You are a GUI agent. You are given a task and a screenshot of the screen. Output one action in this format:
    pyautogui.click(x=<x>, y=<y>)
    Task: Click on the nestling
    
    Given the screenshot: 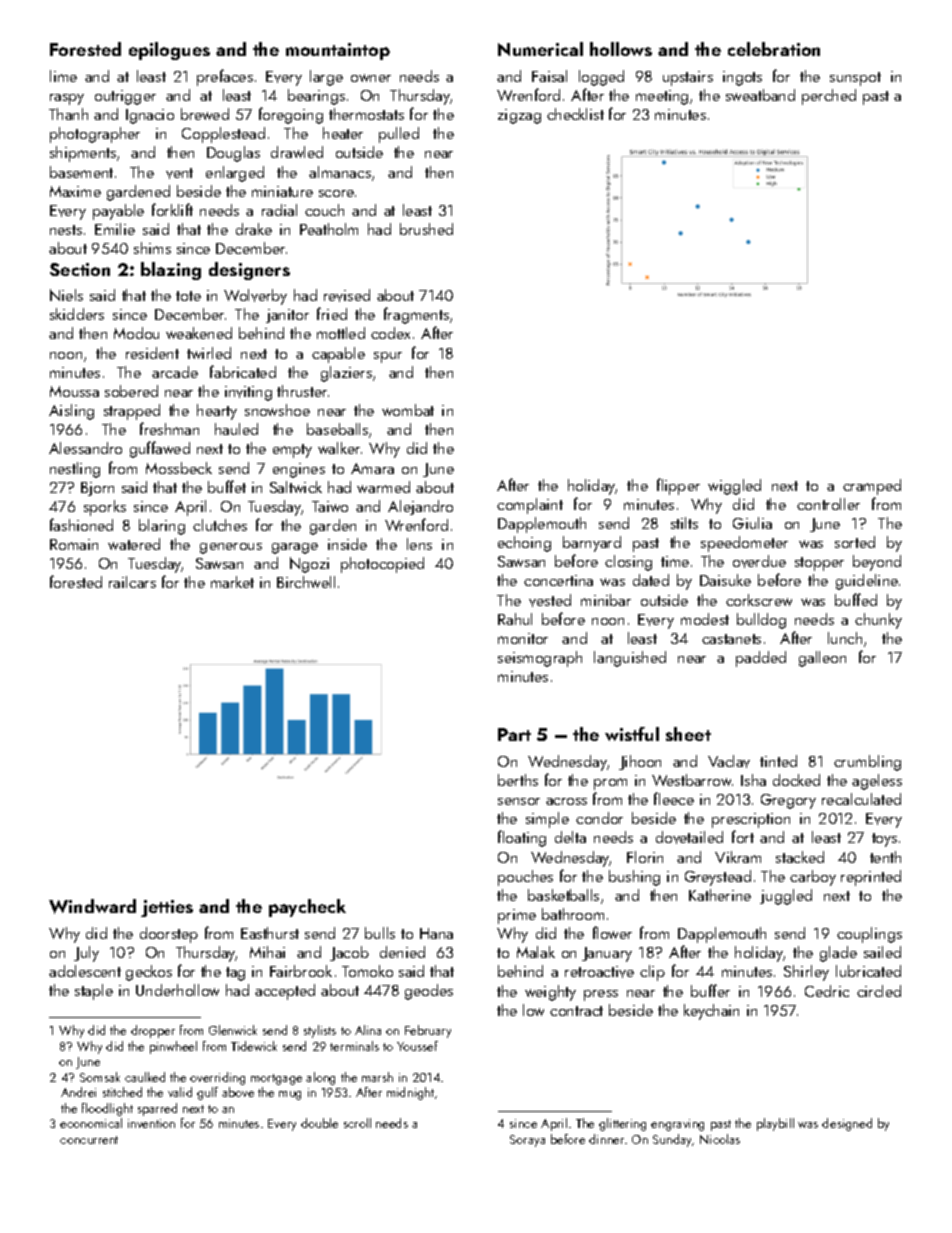 What is the action you would take?
    pyautogui.click(x=75, y=470)
